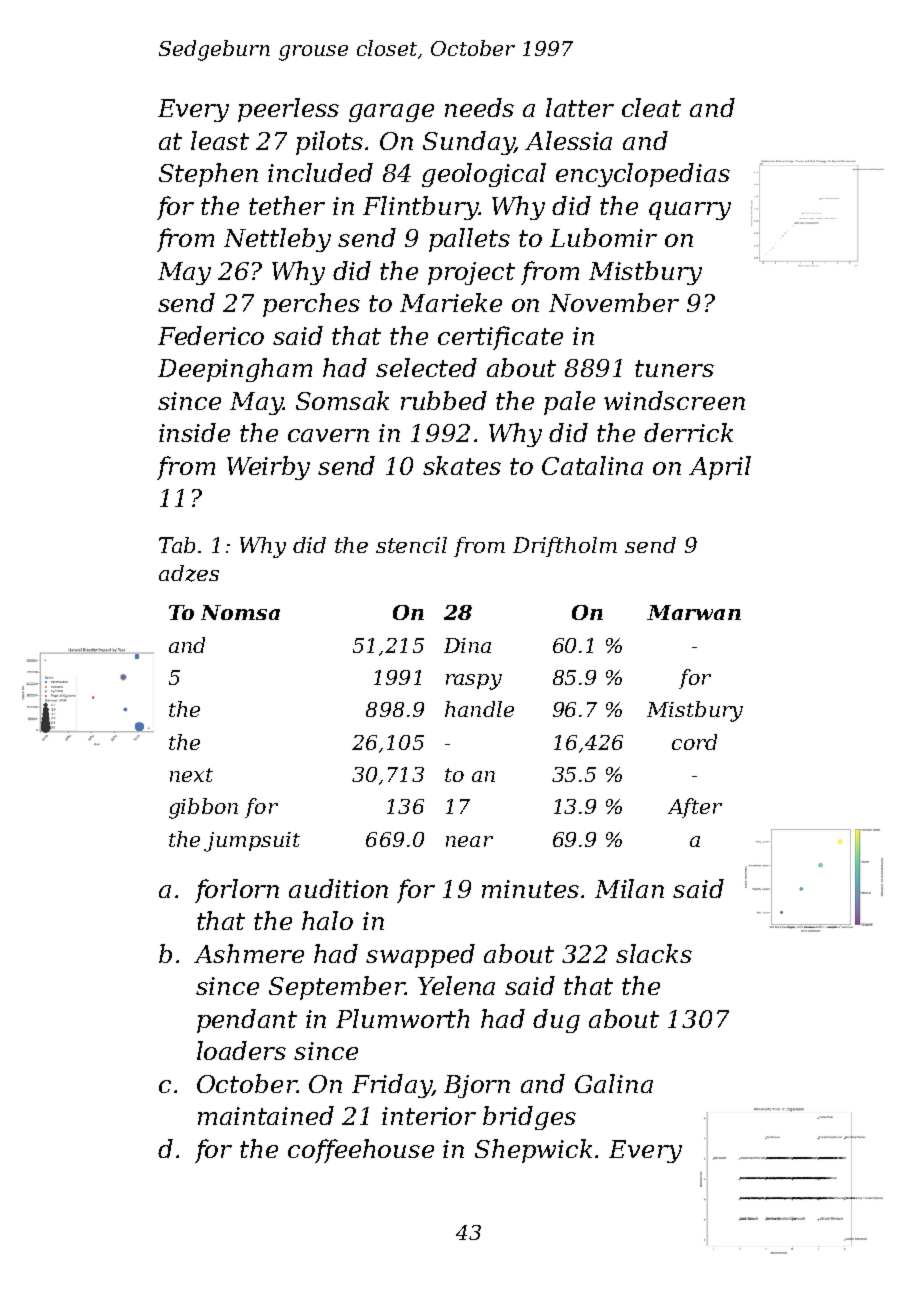 This document has width=911, height=1293. I want to click on Driftholm, so click(565, 547).
